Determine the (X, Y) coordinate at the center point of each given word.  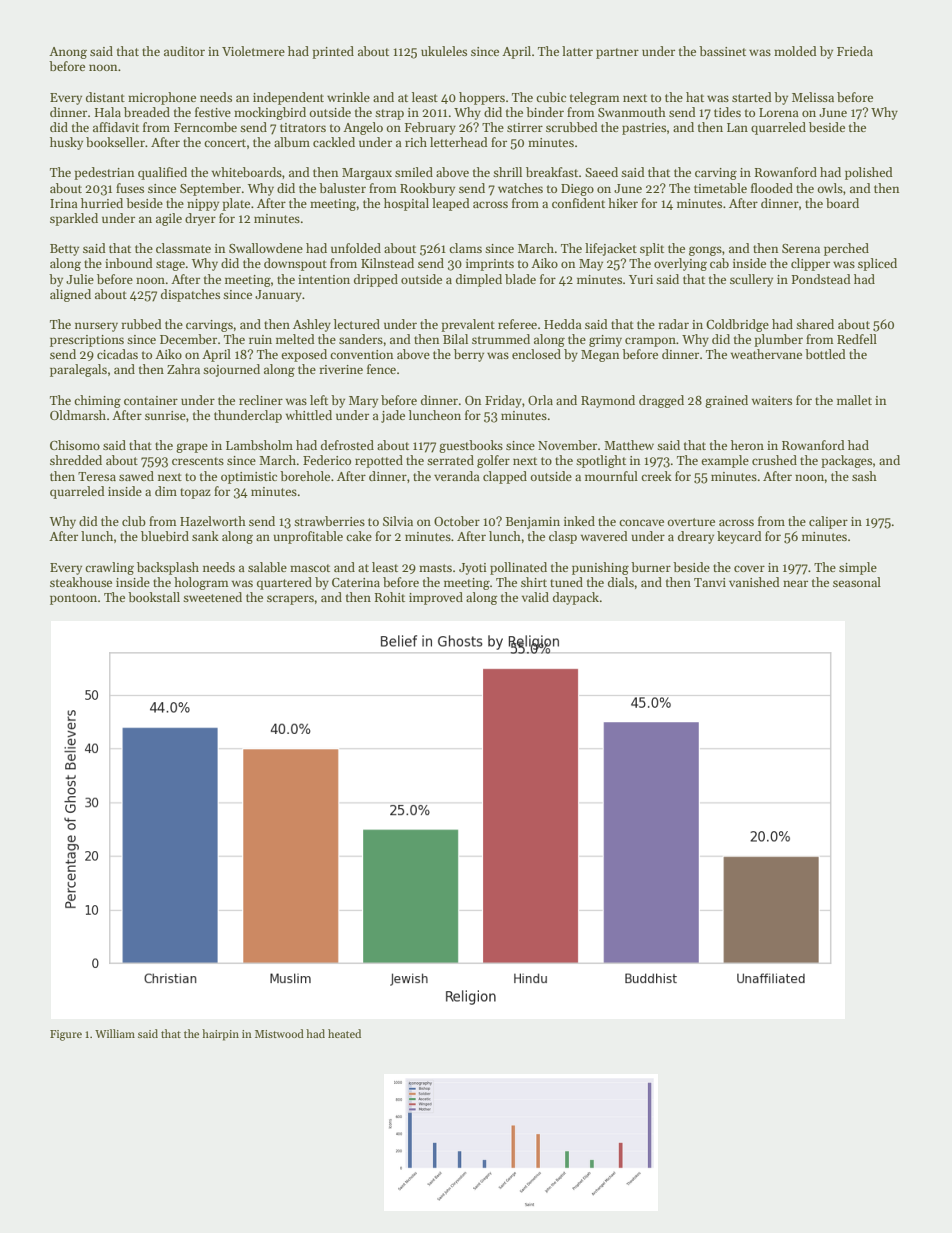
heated (344, 1033)
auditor (184, 51)
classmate (183, 248)
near (795, 583)
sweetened (212, 597)
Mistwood (279, 1033)
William (115, 1033)
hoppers (482, 98)
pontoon (73, 599)
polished (869, 173)
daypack (576, 598)
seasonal (857, 582)
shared (815, 324)
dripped (376, 280)
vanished (754, 582)
